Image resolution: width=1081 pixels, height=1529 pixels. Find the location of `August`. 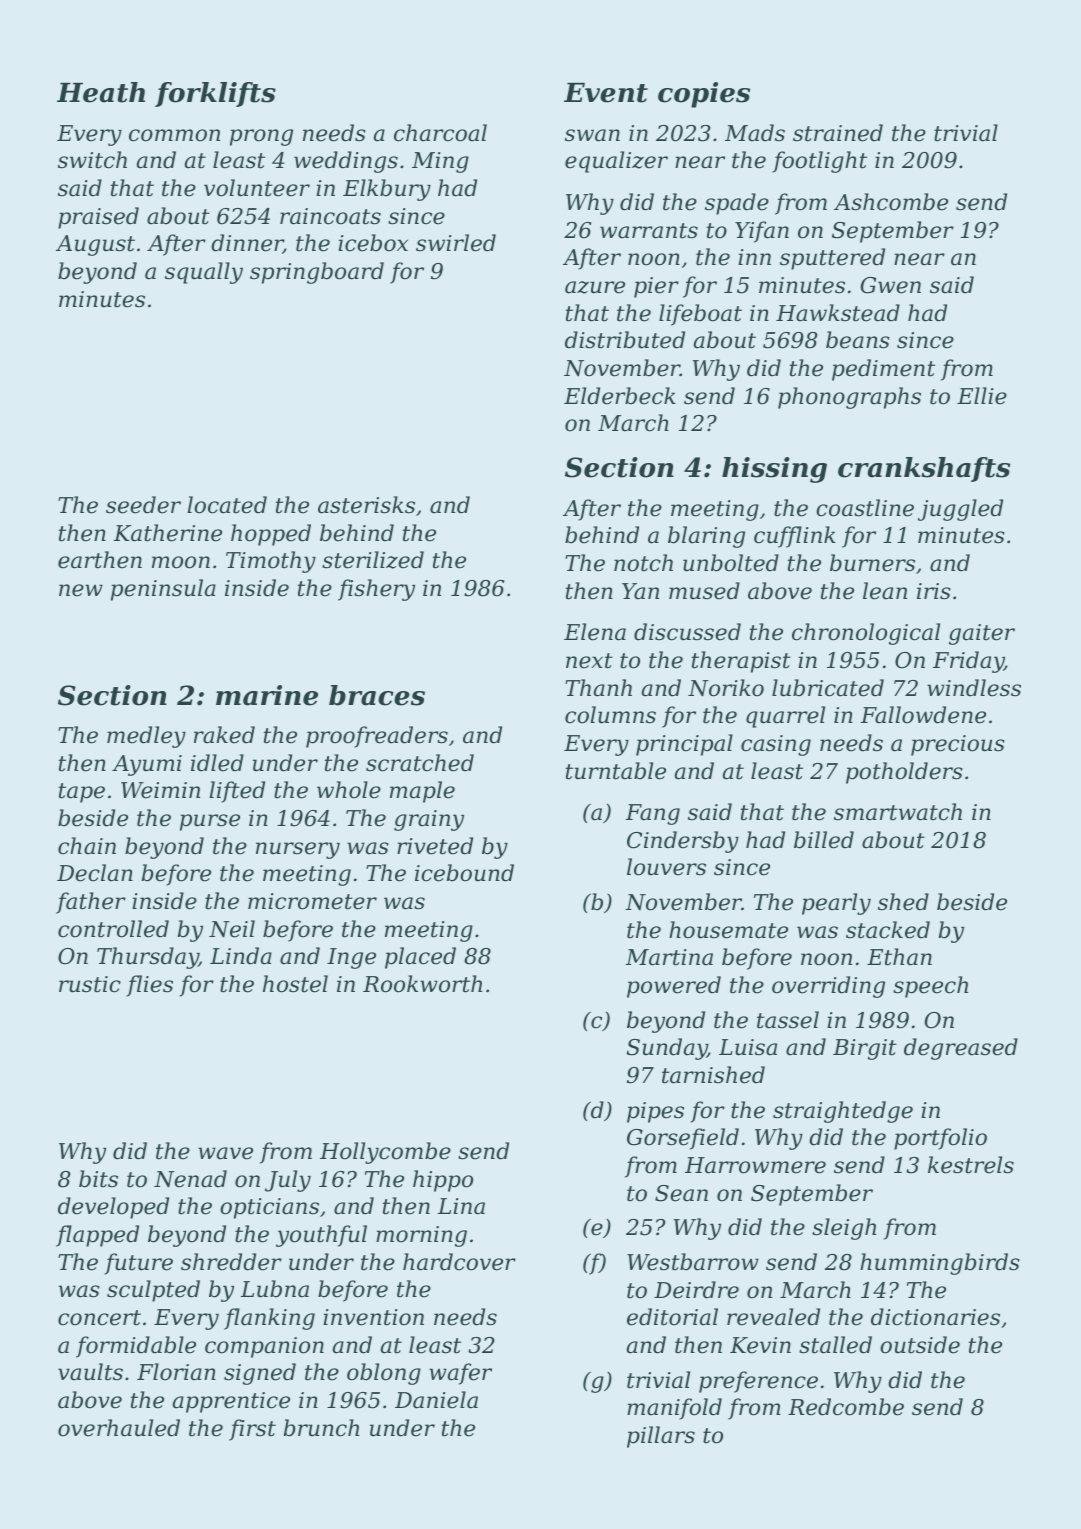

August is located at coordinates (95, 245).
